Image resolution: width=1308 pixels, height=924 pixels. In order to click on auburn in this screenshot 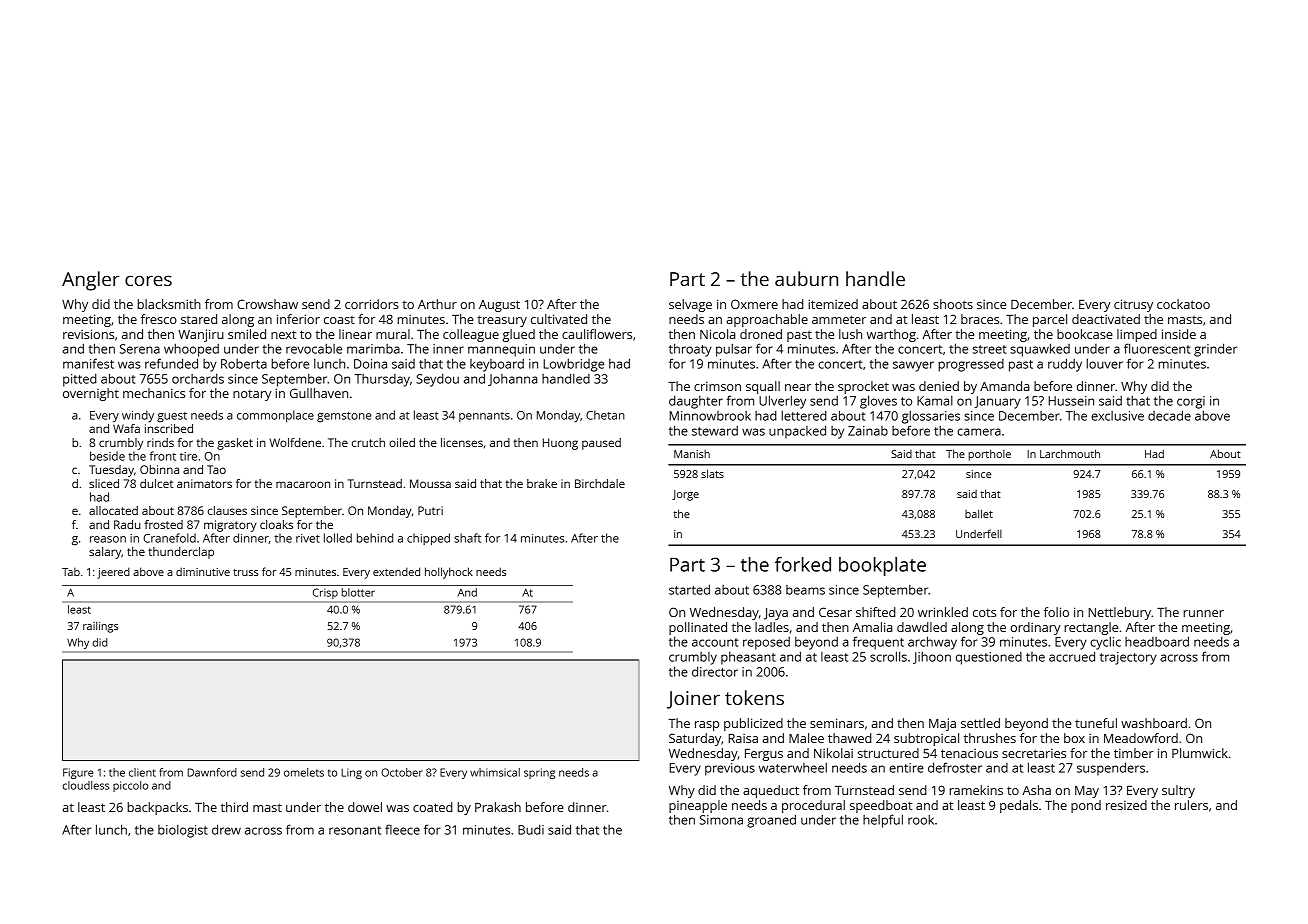, I will do `click(806, 278)`.
